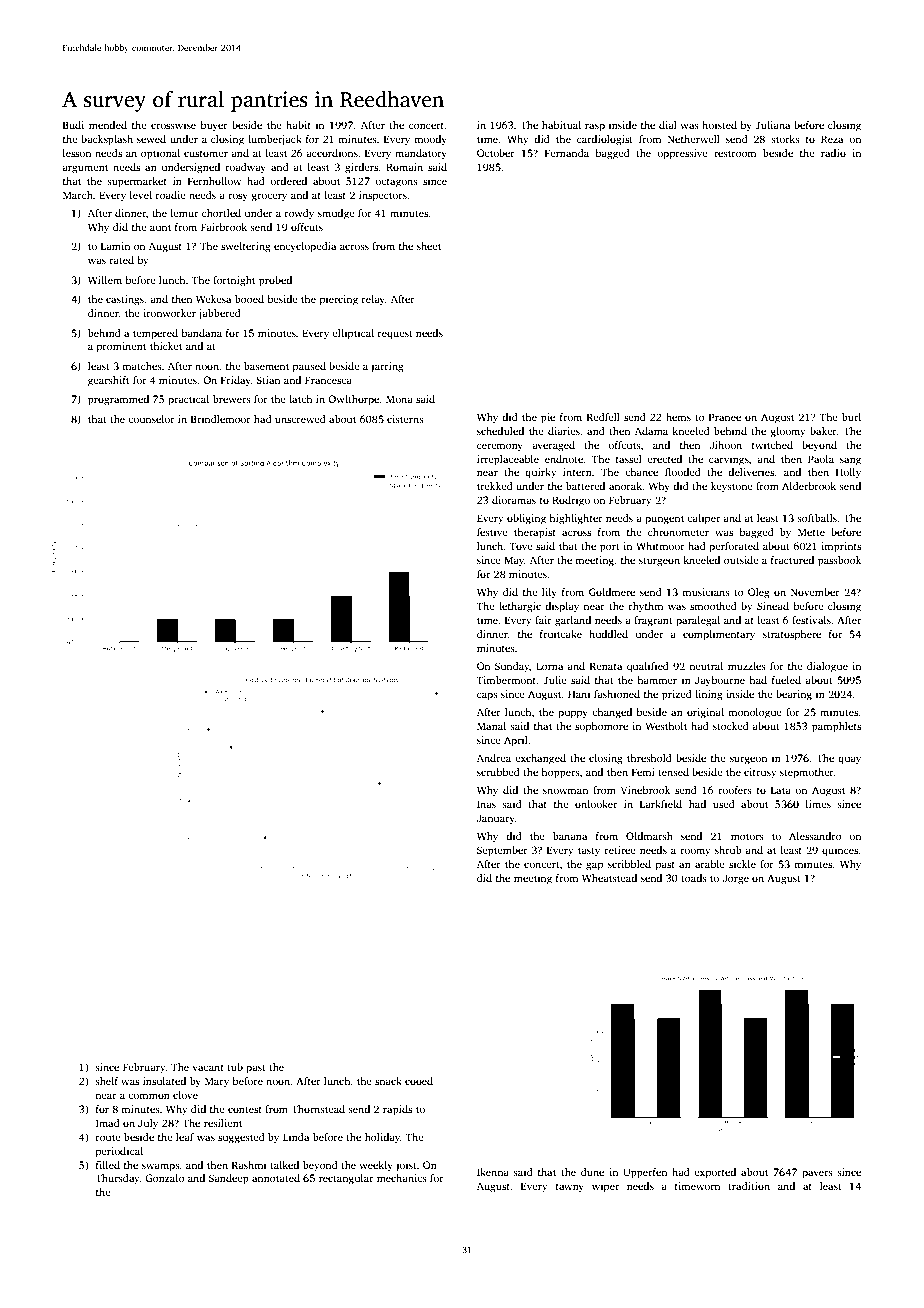 The height and width of the document is (1308, 924). Describe the element at coordinates (486, 804) in the document. I see `Inas` at that location.
